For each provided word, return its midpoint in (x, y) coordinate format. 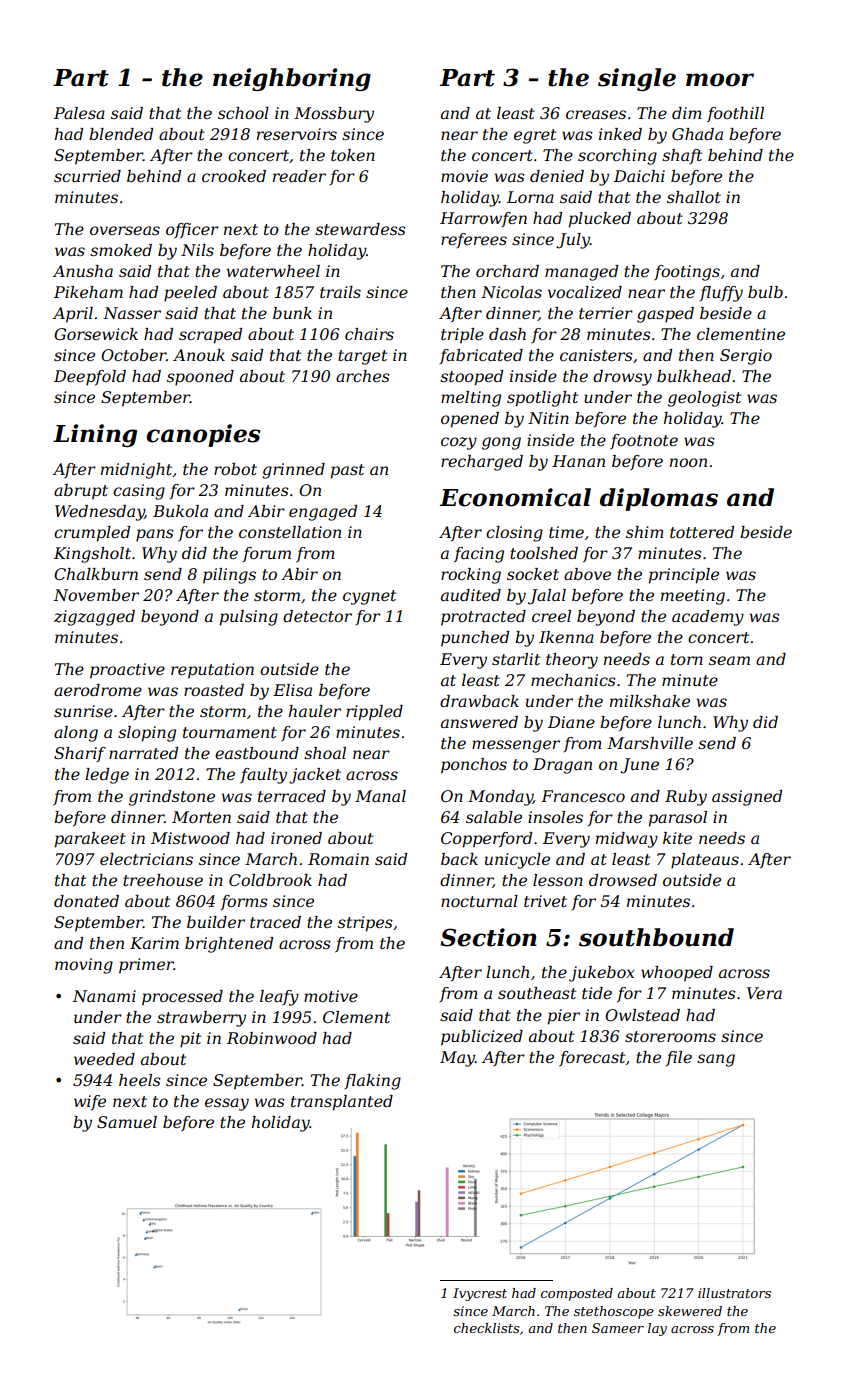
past (347, 471)
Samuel (127, 1122)
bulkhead (694, 376)
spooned (200, 378)
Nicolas (511, 292)
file (679, 1059)
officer (192, 231)
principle (684, 576)
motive (331, 996)
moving (84, 966)
